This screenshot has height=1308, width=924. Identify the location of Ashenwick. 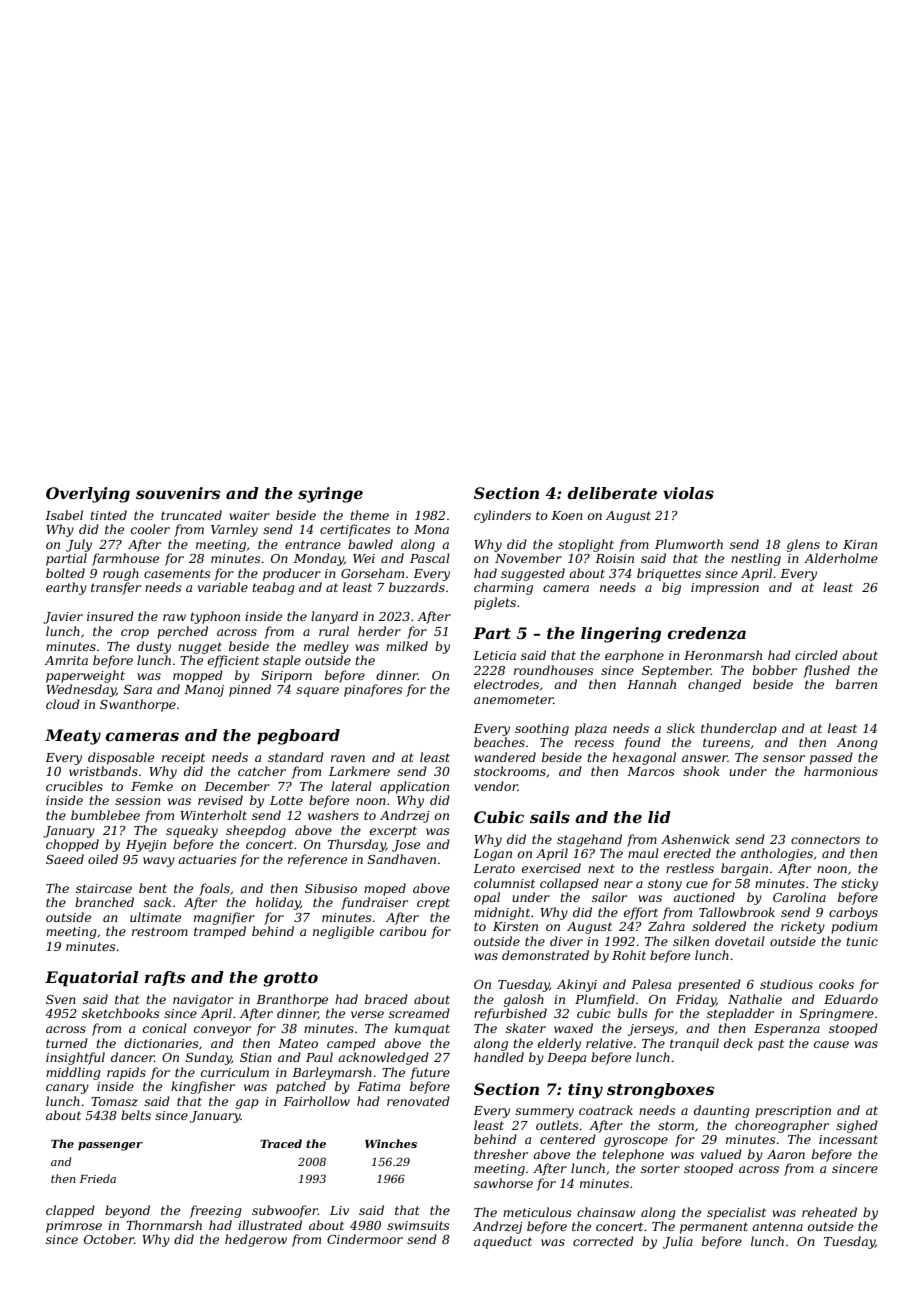
(695, 839).
